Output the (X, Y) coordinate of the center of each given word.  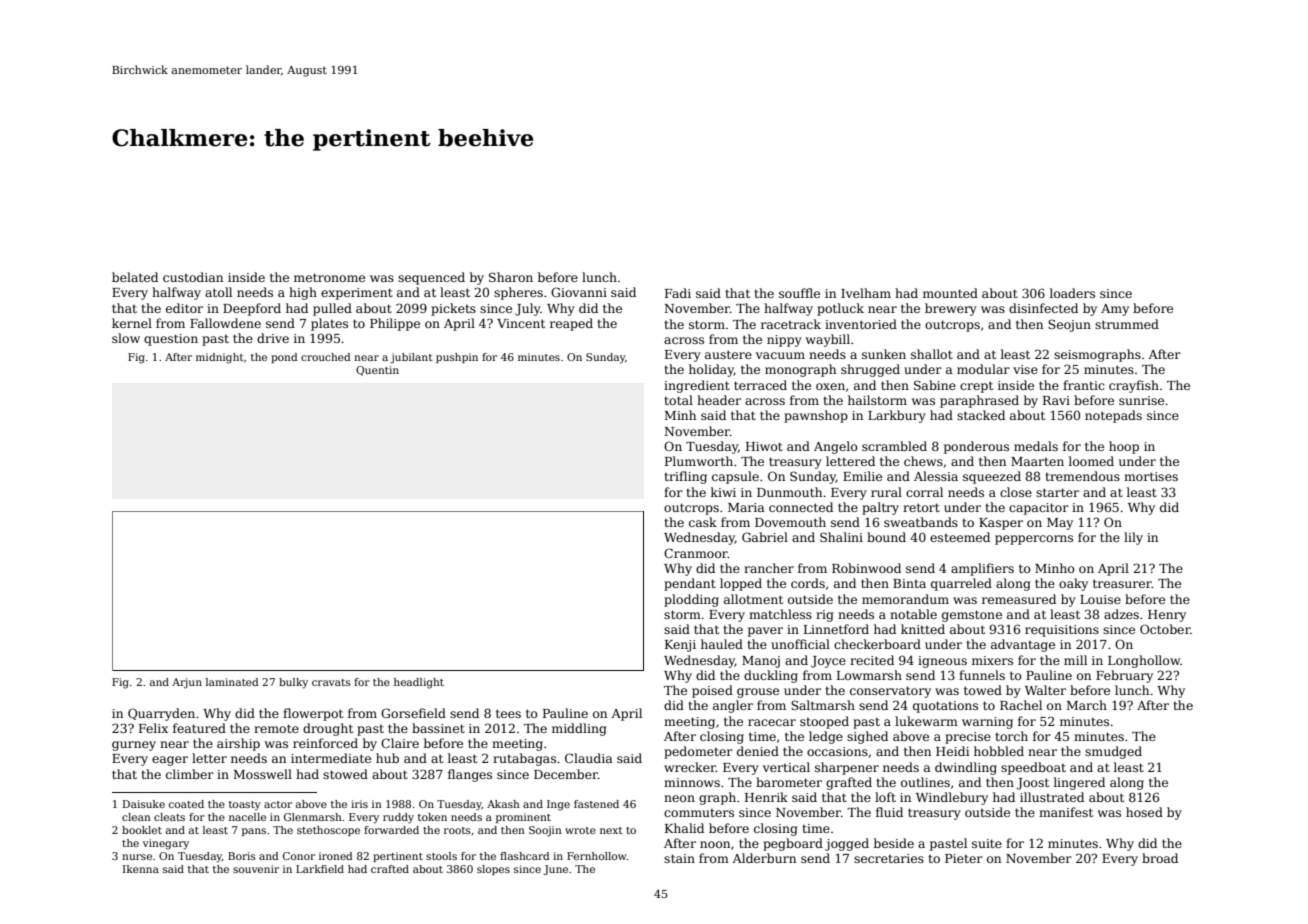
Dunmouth (789, 492)
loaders (1072, 293)
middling (579, 729)
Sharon (511, 277)
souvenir (256, 869)
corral (924, 492)
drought (328, 729)
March (1087, 705)
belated (135, 277)
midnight (220, 358)
